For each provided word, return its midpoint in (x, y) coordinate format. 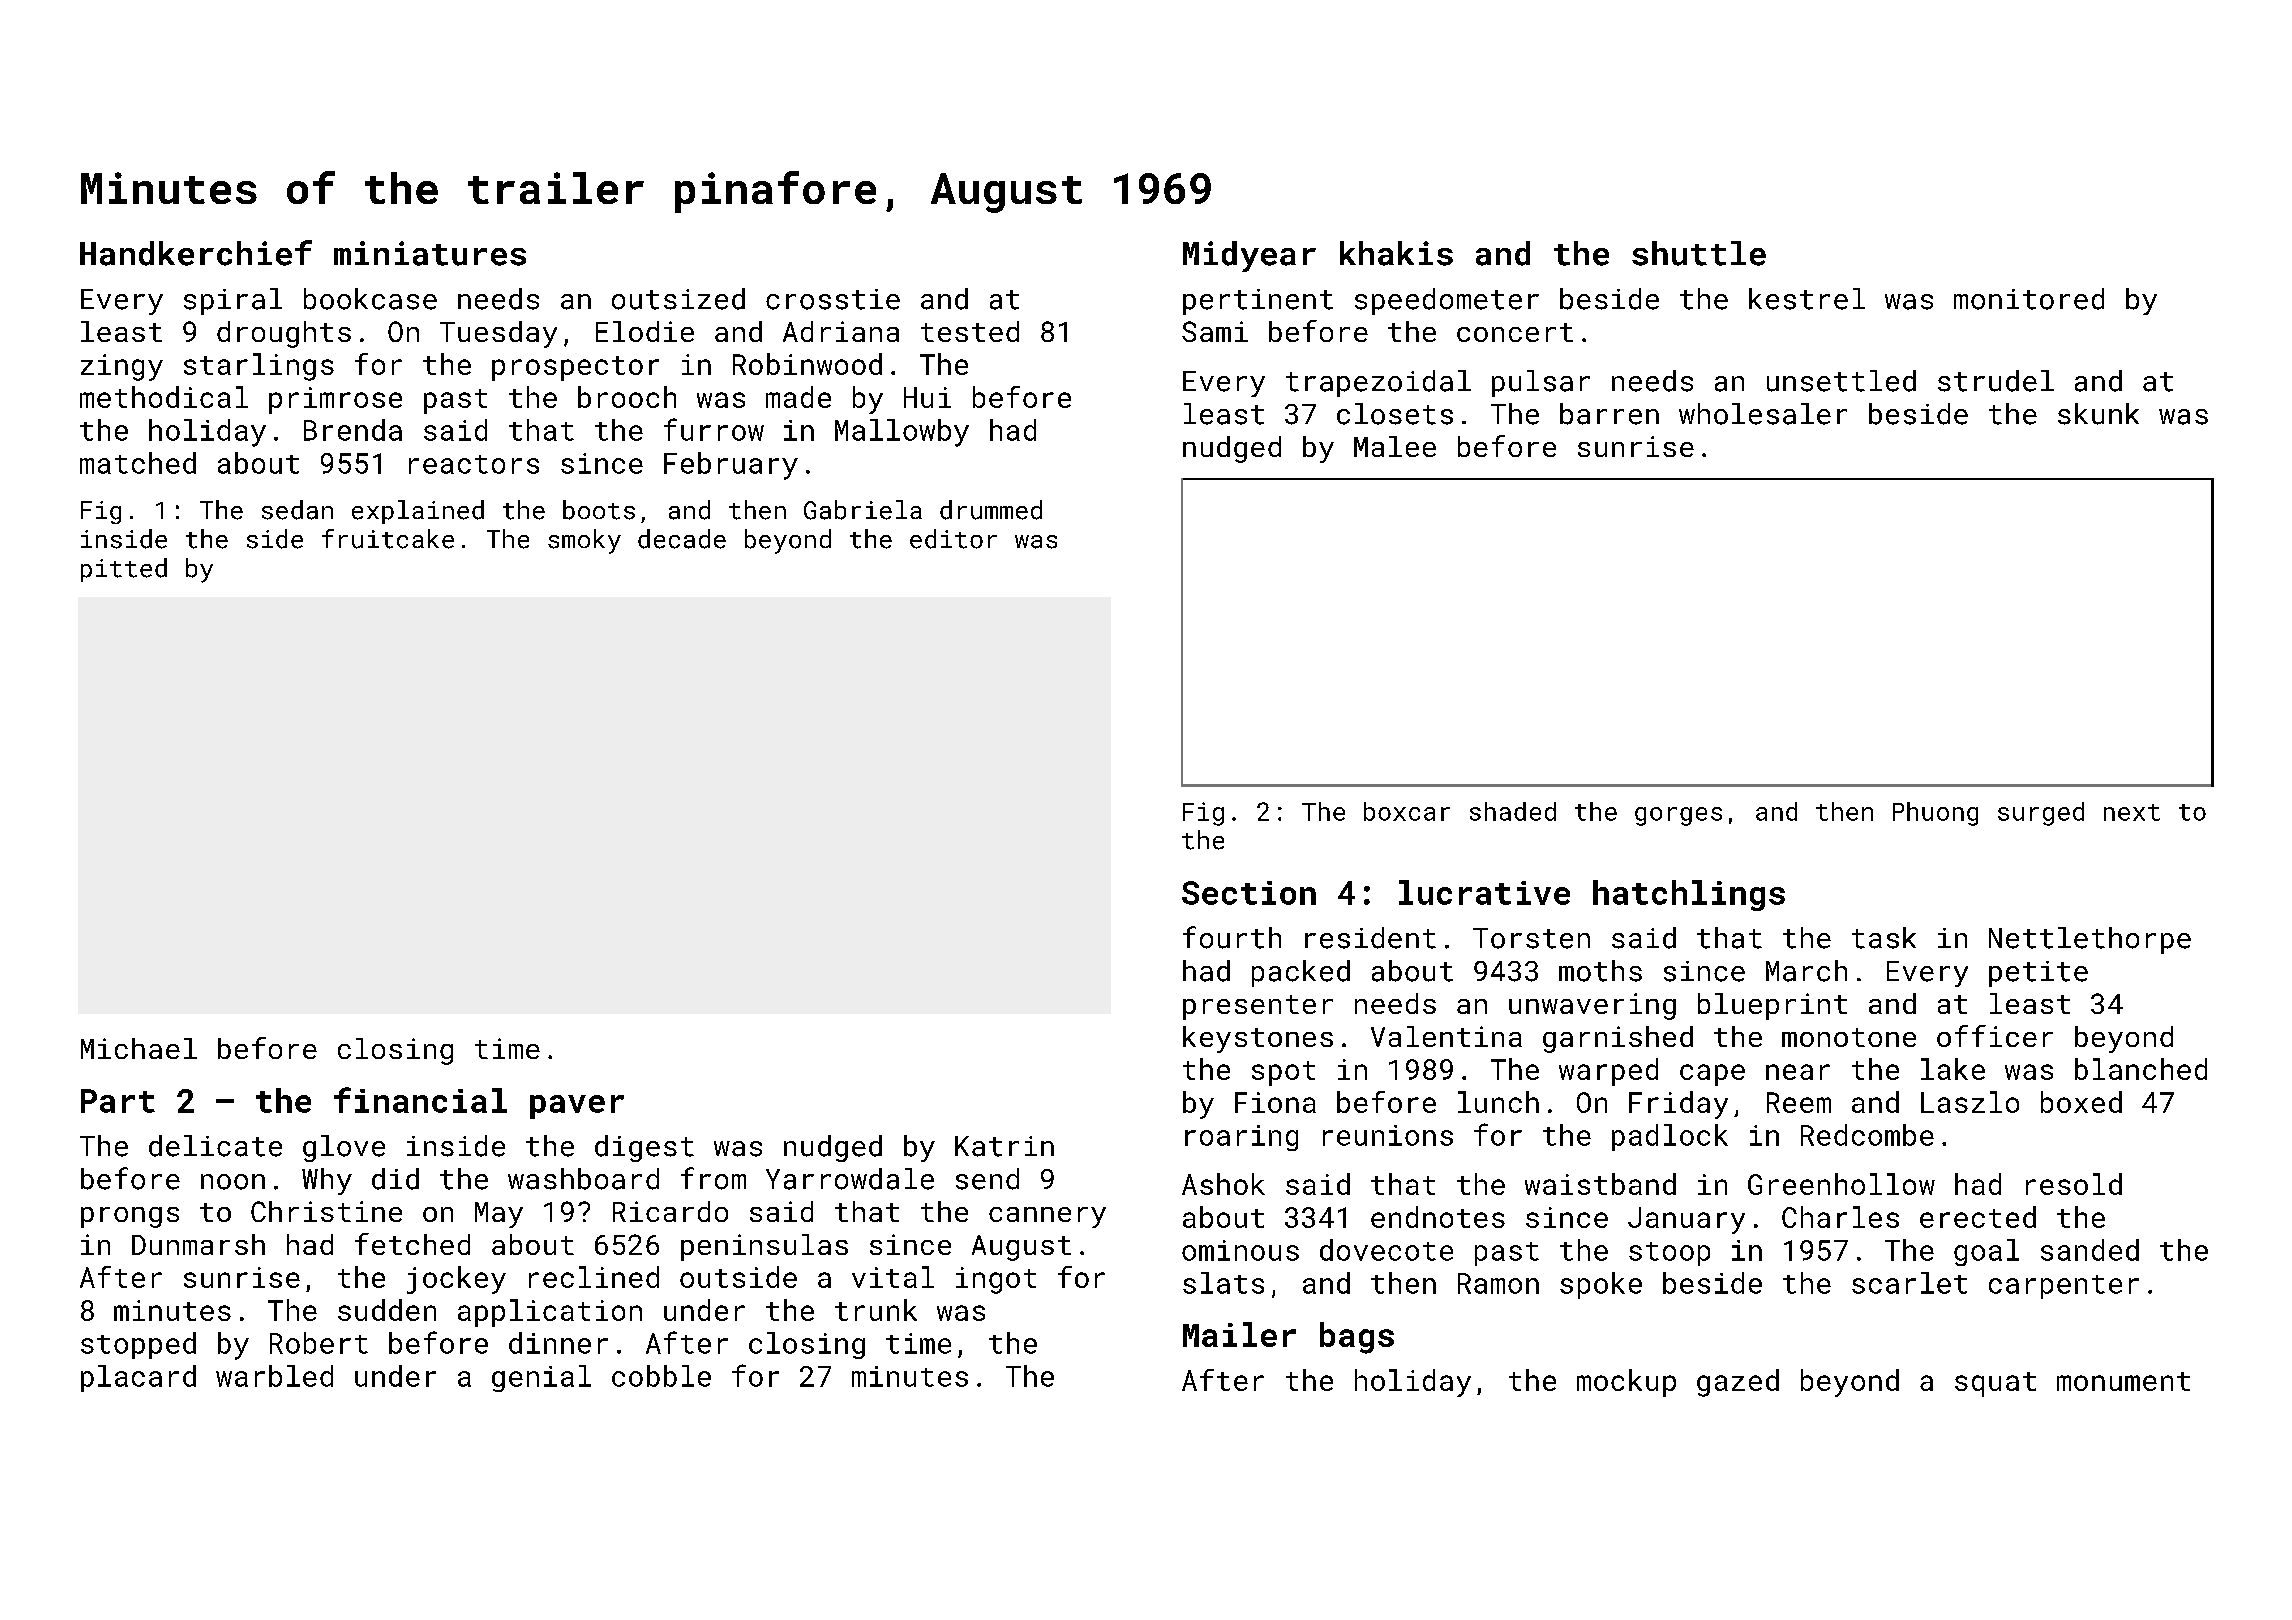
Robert (319, 1343)
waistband (1600, 1184)
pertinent (1258, 302)
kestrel (1807, 299)
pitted (124, 570)
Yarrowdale (850, 1179)
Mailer (1239, 1334)
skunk (2098, 414)
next (2132, 812)
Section (1249, 893)
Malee (1395, 446)
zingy (122, 367)
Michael (139, 1048)
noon (233, 1182)
